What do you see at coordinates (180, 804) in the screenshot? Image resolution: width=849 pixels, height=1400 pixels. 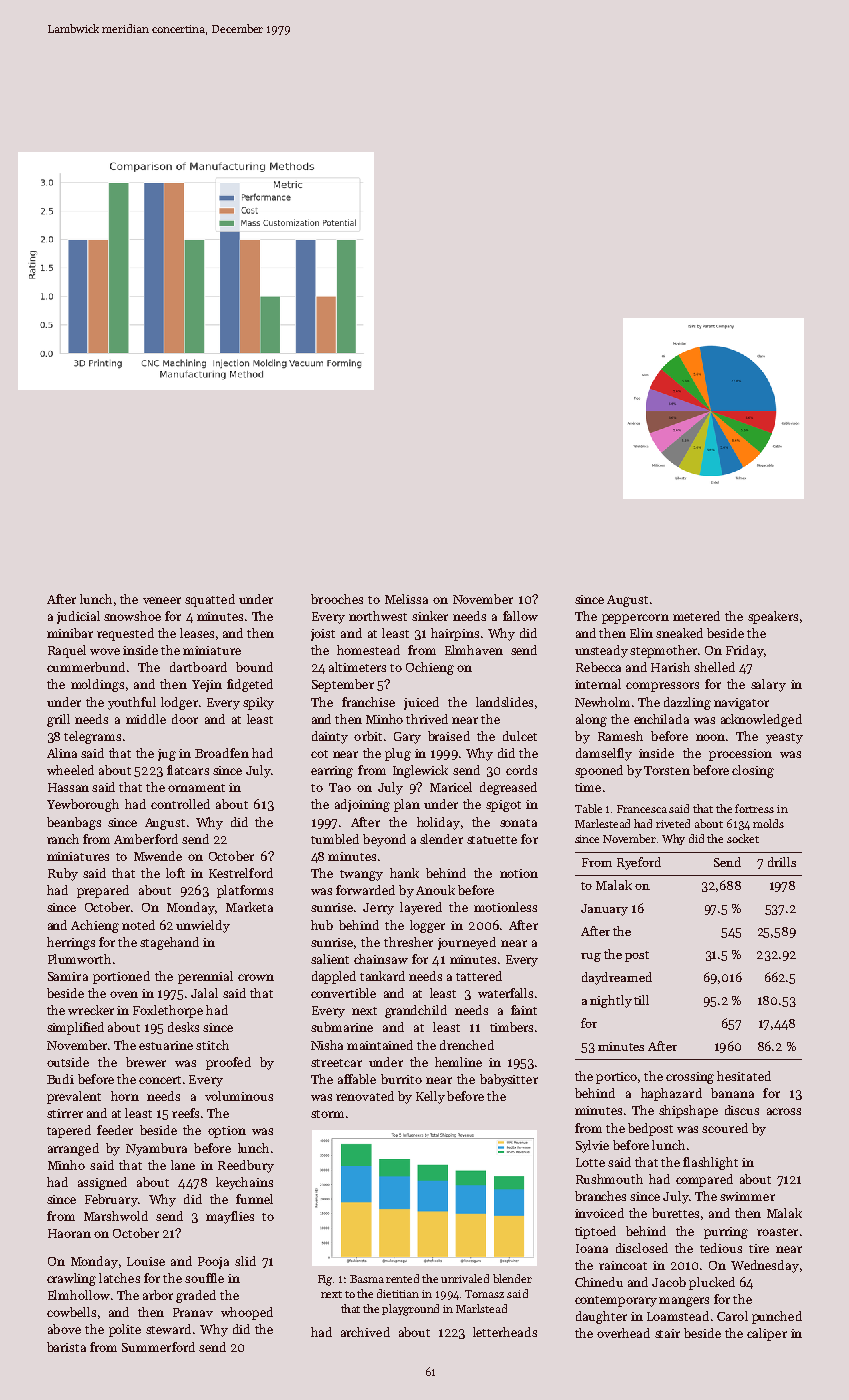 I see `controlled` at bounding box center [180, 804].
